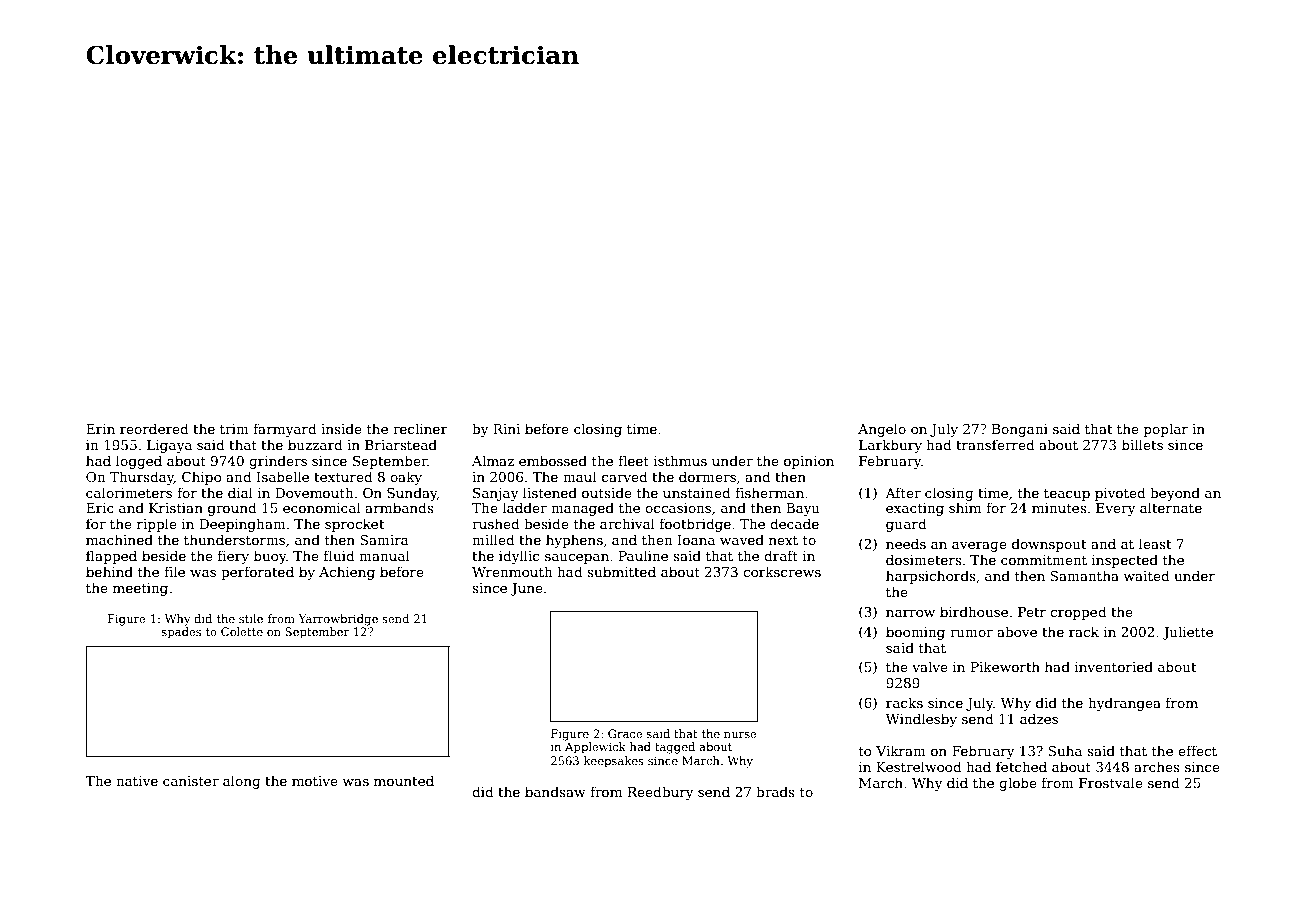 The height and width of the screenshot is (924, 1308). Describe the element at coordinates (347, 573) in the screenshot. I see `Achieng` at that location.
